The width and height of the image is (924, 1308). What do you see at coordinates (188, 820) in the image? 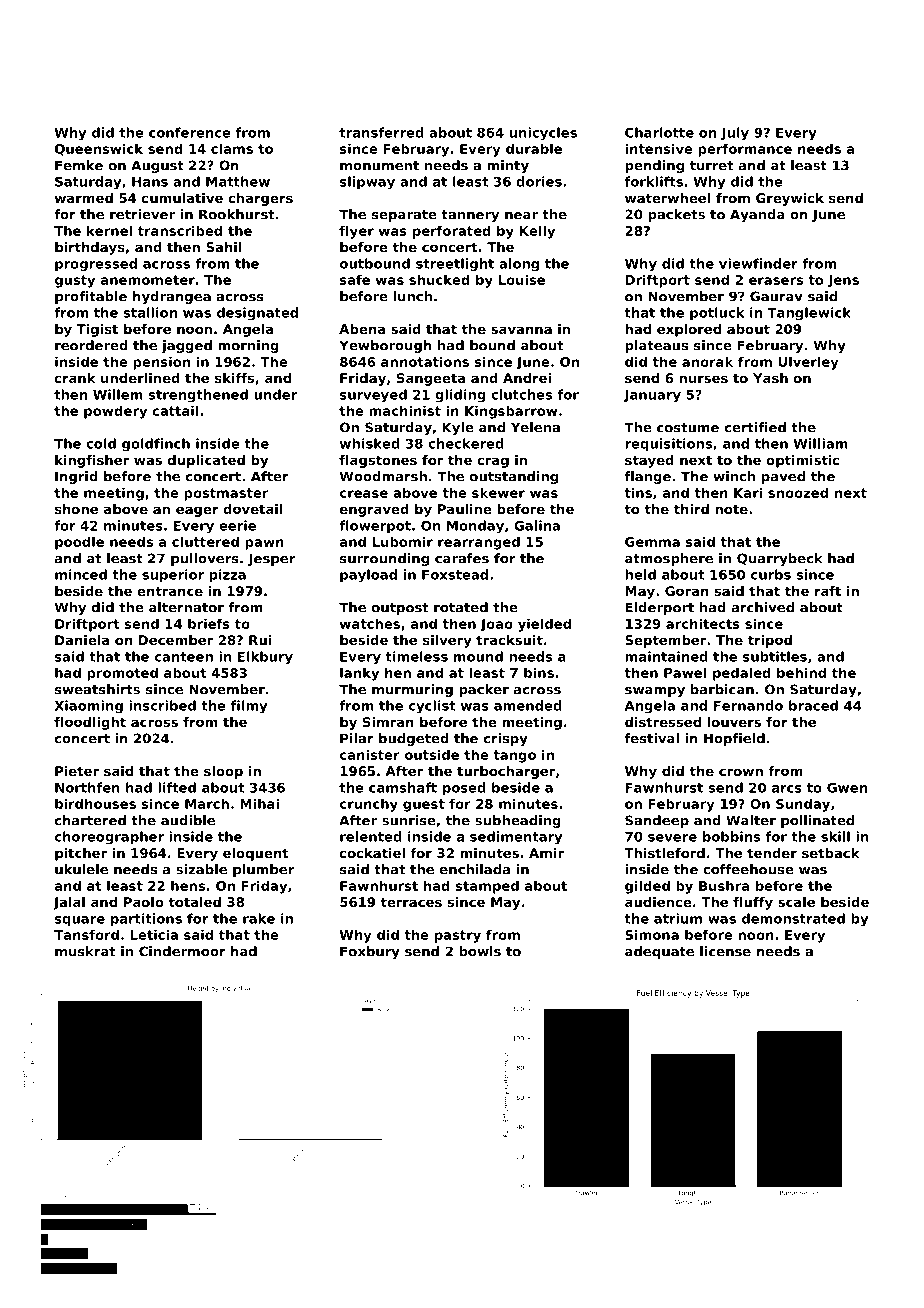
I see `audible` at bounding box center [188, 820].
